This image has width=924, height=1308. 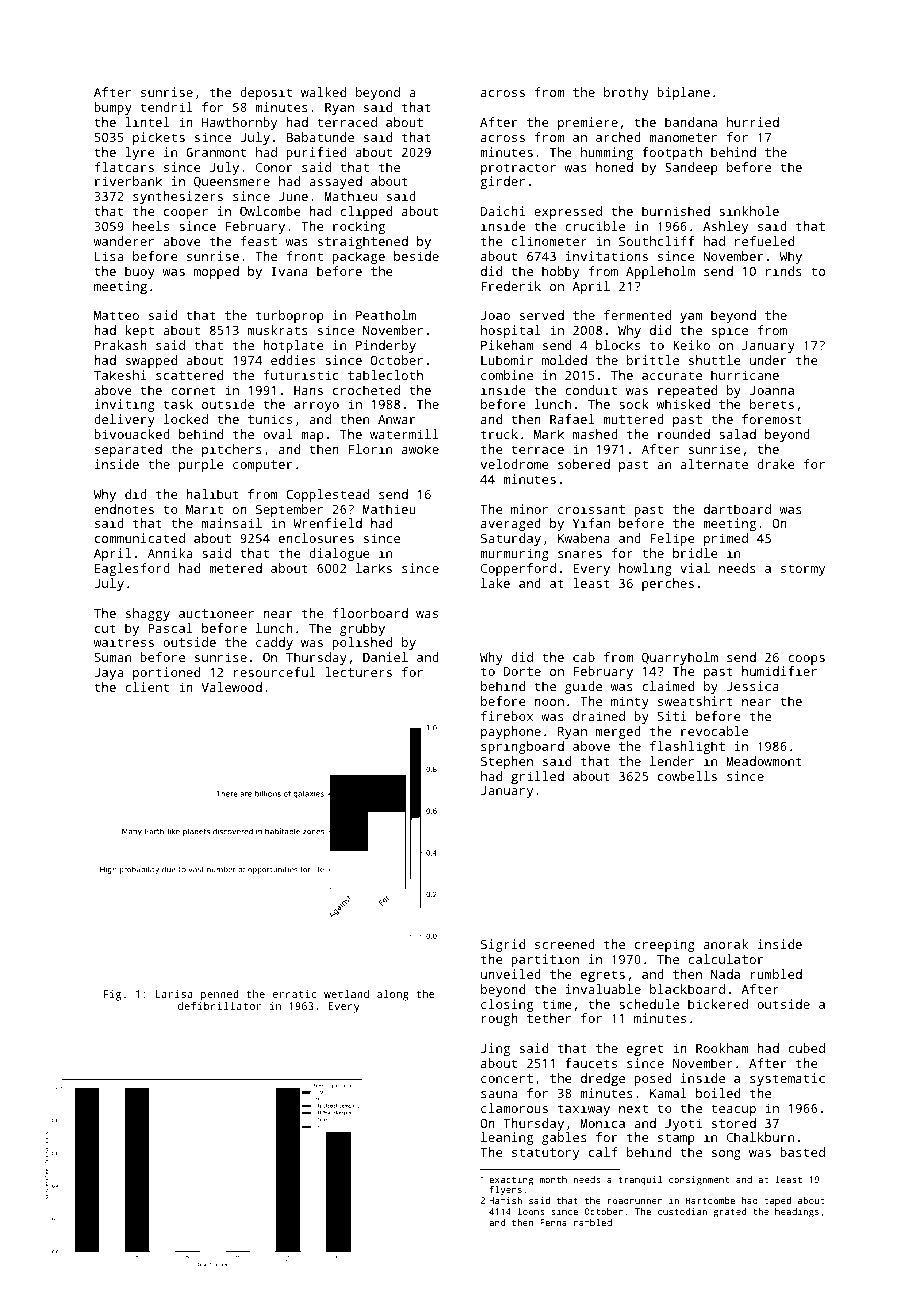 What do you see at coordinates (691, 168) in the image?
I see `Sandeep` at bounding box center [691, 168].
